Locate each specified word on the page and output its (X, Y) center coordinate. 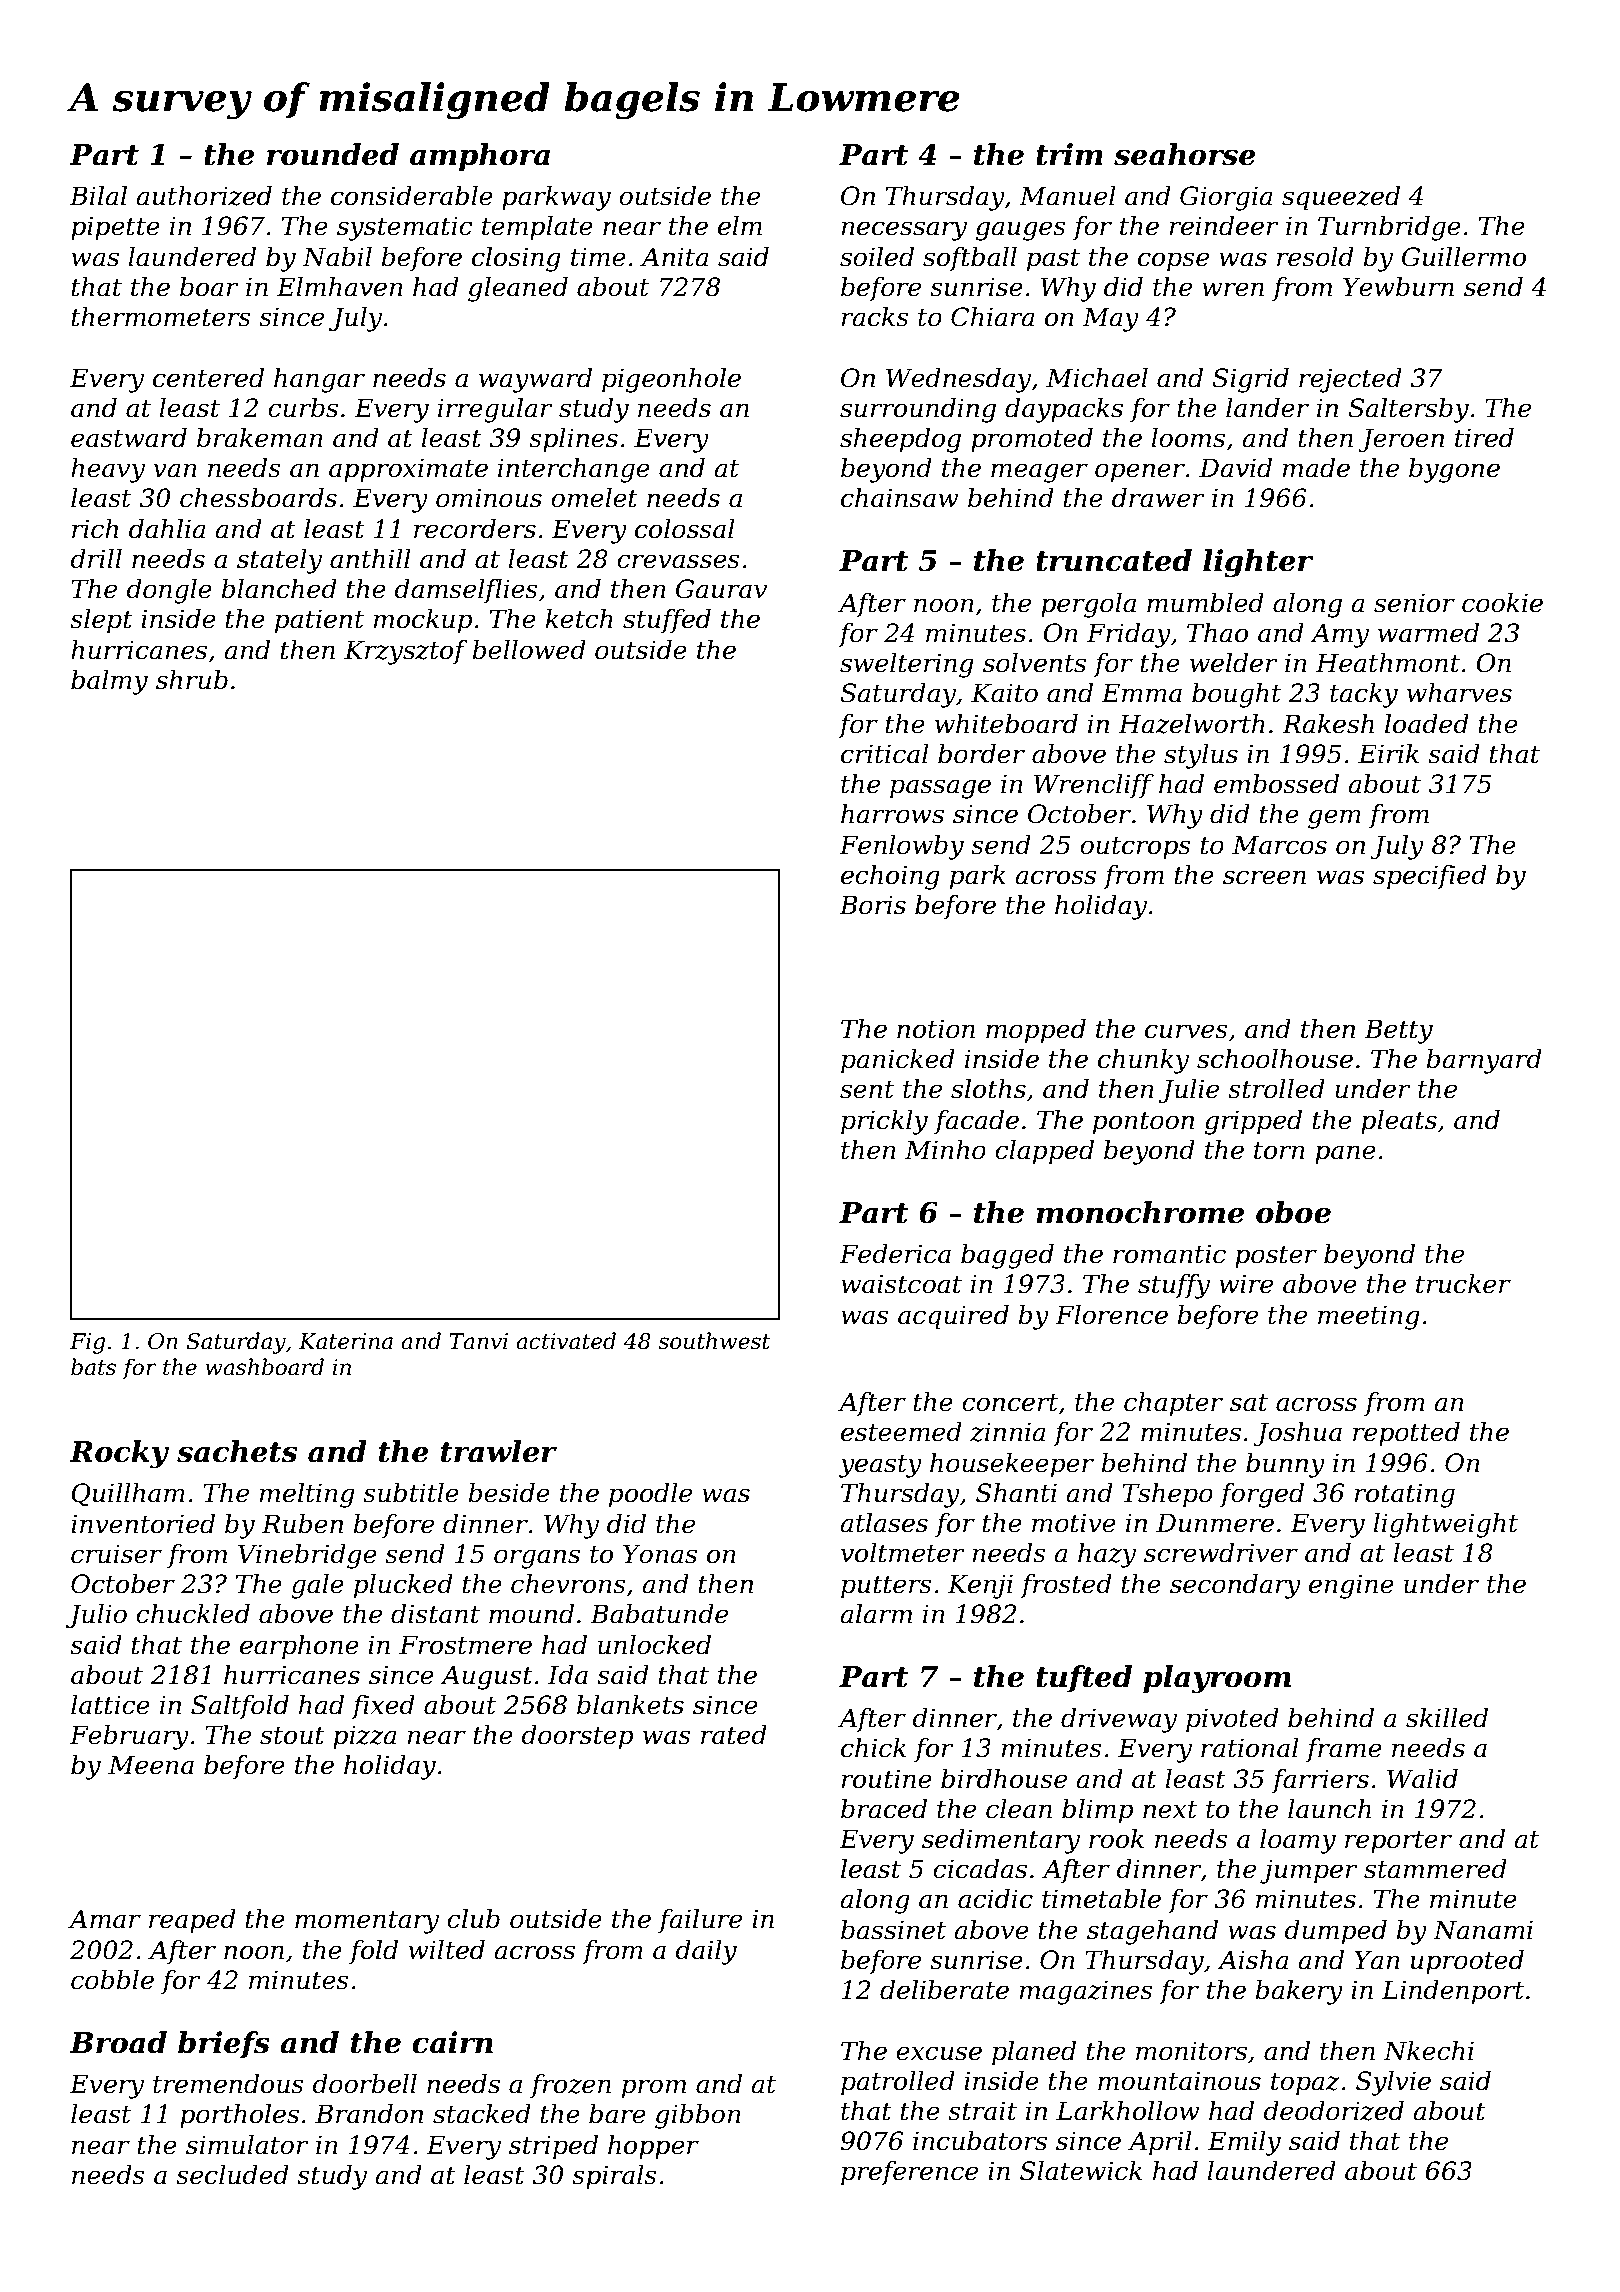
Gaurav (721, 589)
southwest (714, 1341)
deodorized (1333, 2111)
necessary (904, 231)
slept (101, 621)
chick (873, 1748)
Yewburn (1398, 287)
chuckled (193, 1614)
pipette (115, 228)
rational (1250, 1748)
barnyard (1484, 1061)
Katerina (346, 1341)
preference (909, 2173)
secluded (232, 2175)
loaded (1427, 724)
